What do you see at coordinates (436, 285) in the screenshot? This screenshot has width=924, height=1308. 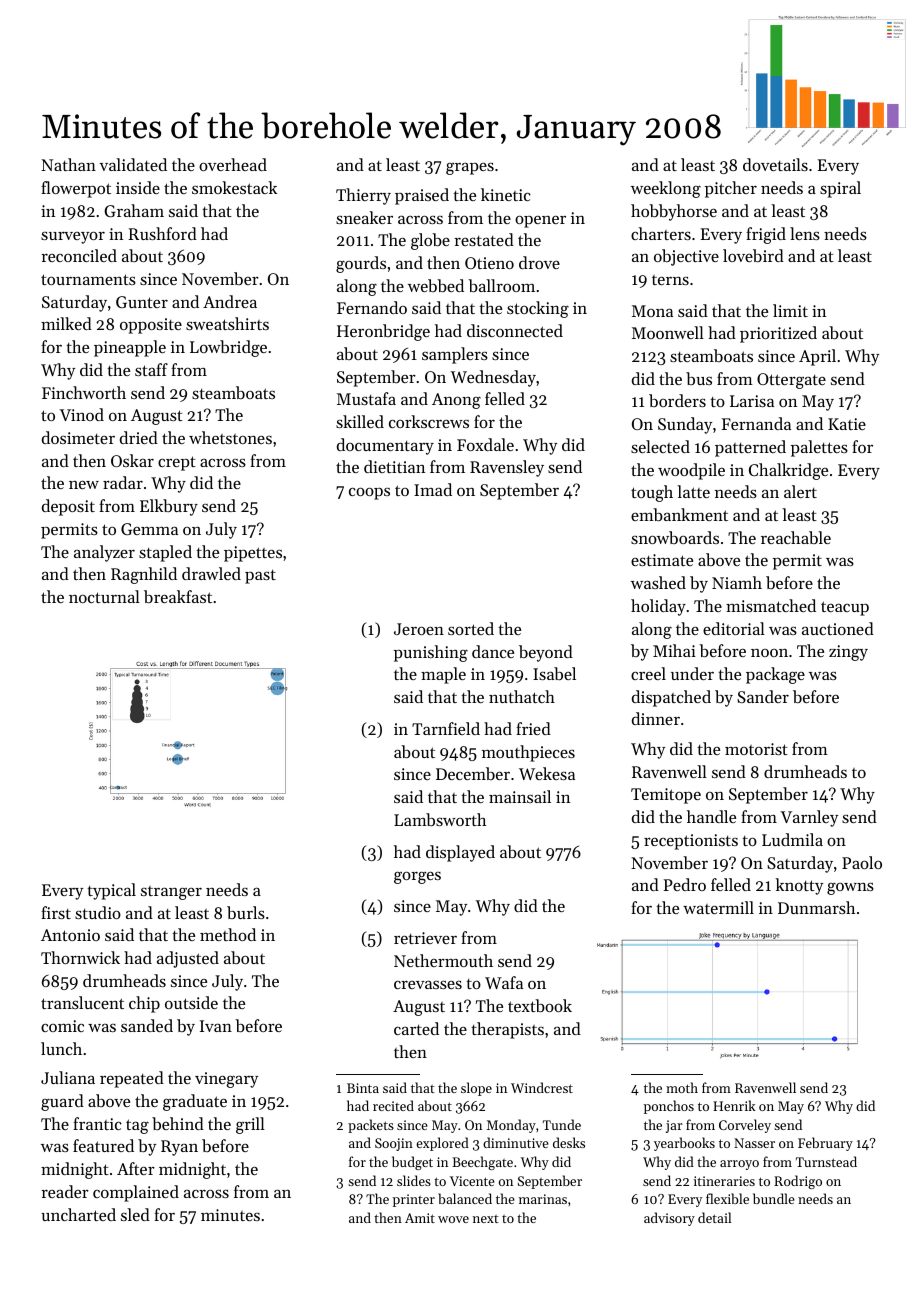 I see `webbed` at bounding box center [436, 285].
